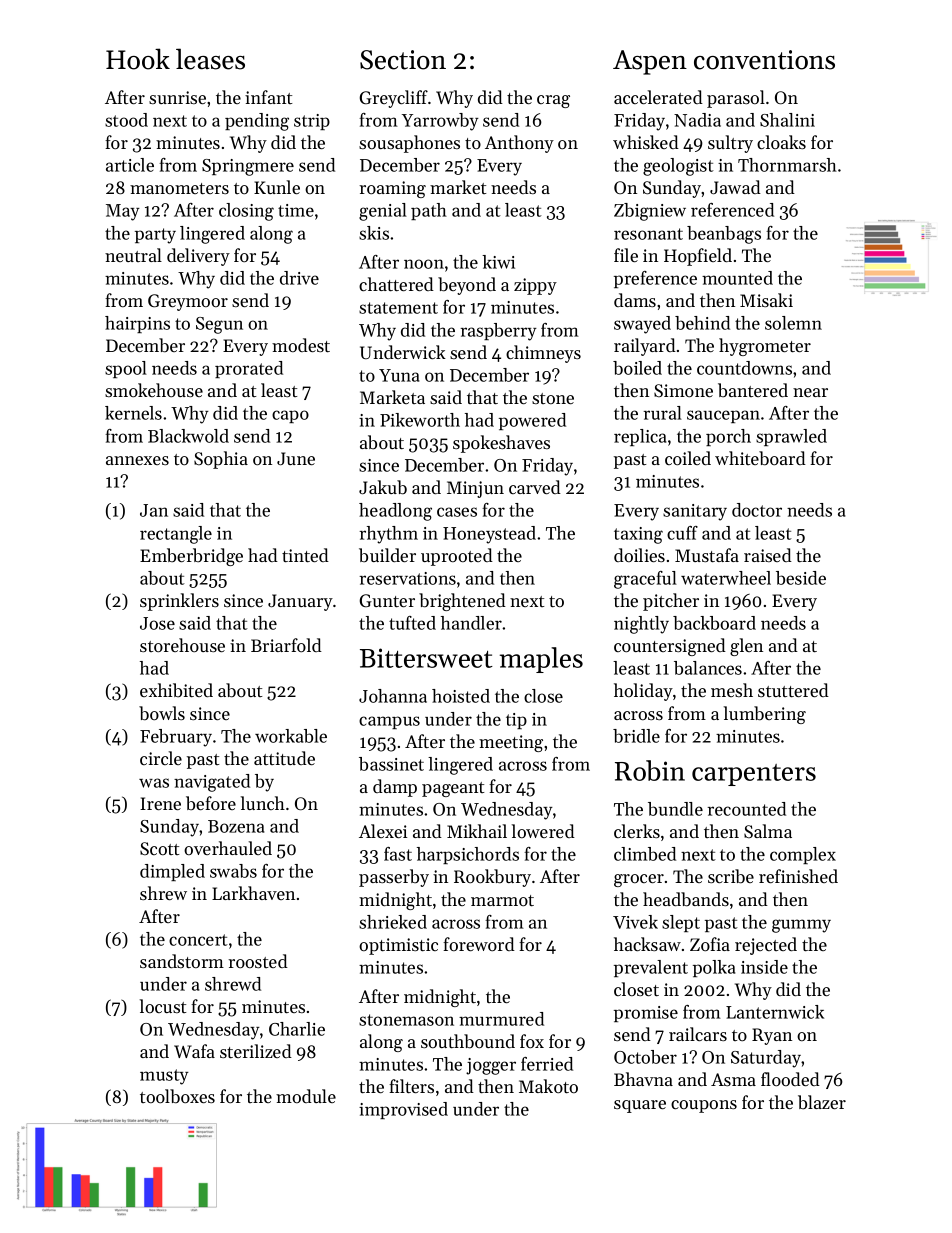 The height and width of the screenshot is (1233, 952). What do you see at coordinates (138, 59) in the screenshot?
I see `Hook` at bounding box center [138, 59].
